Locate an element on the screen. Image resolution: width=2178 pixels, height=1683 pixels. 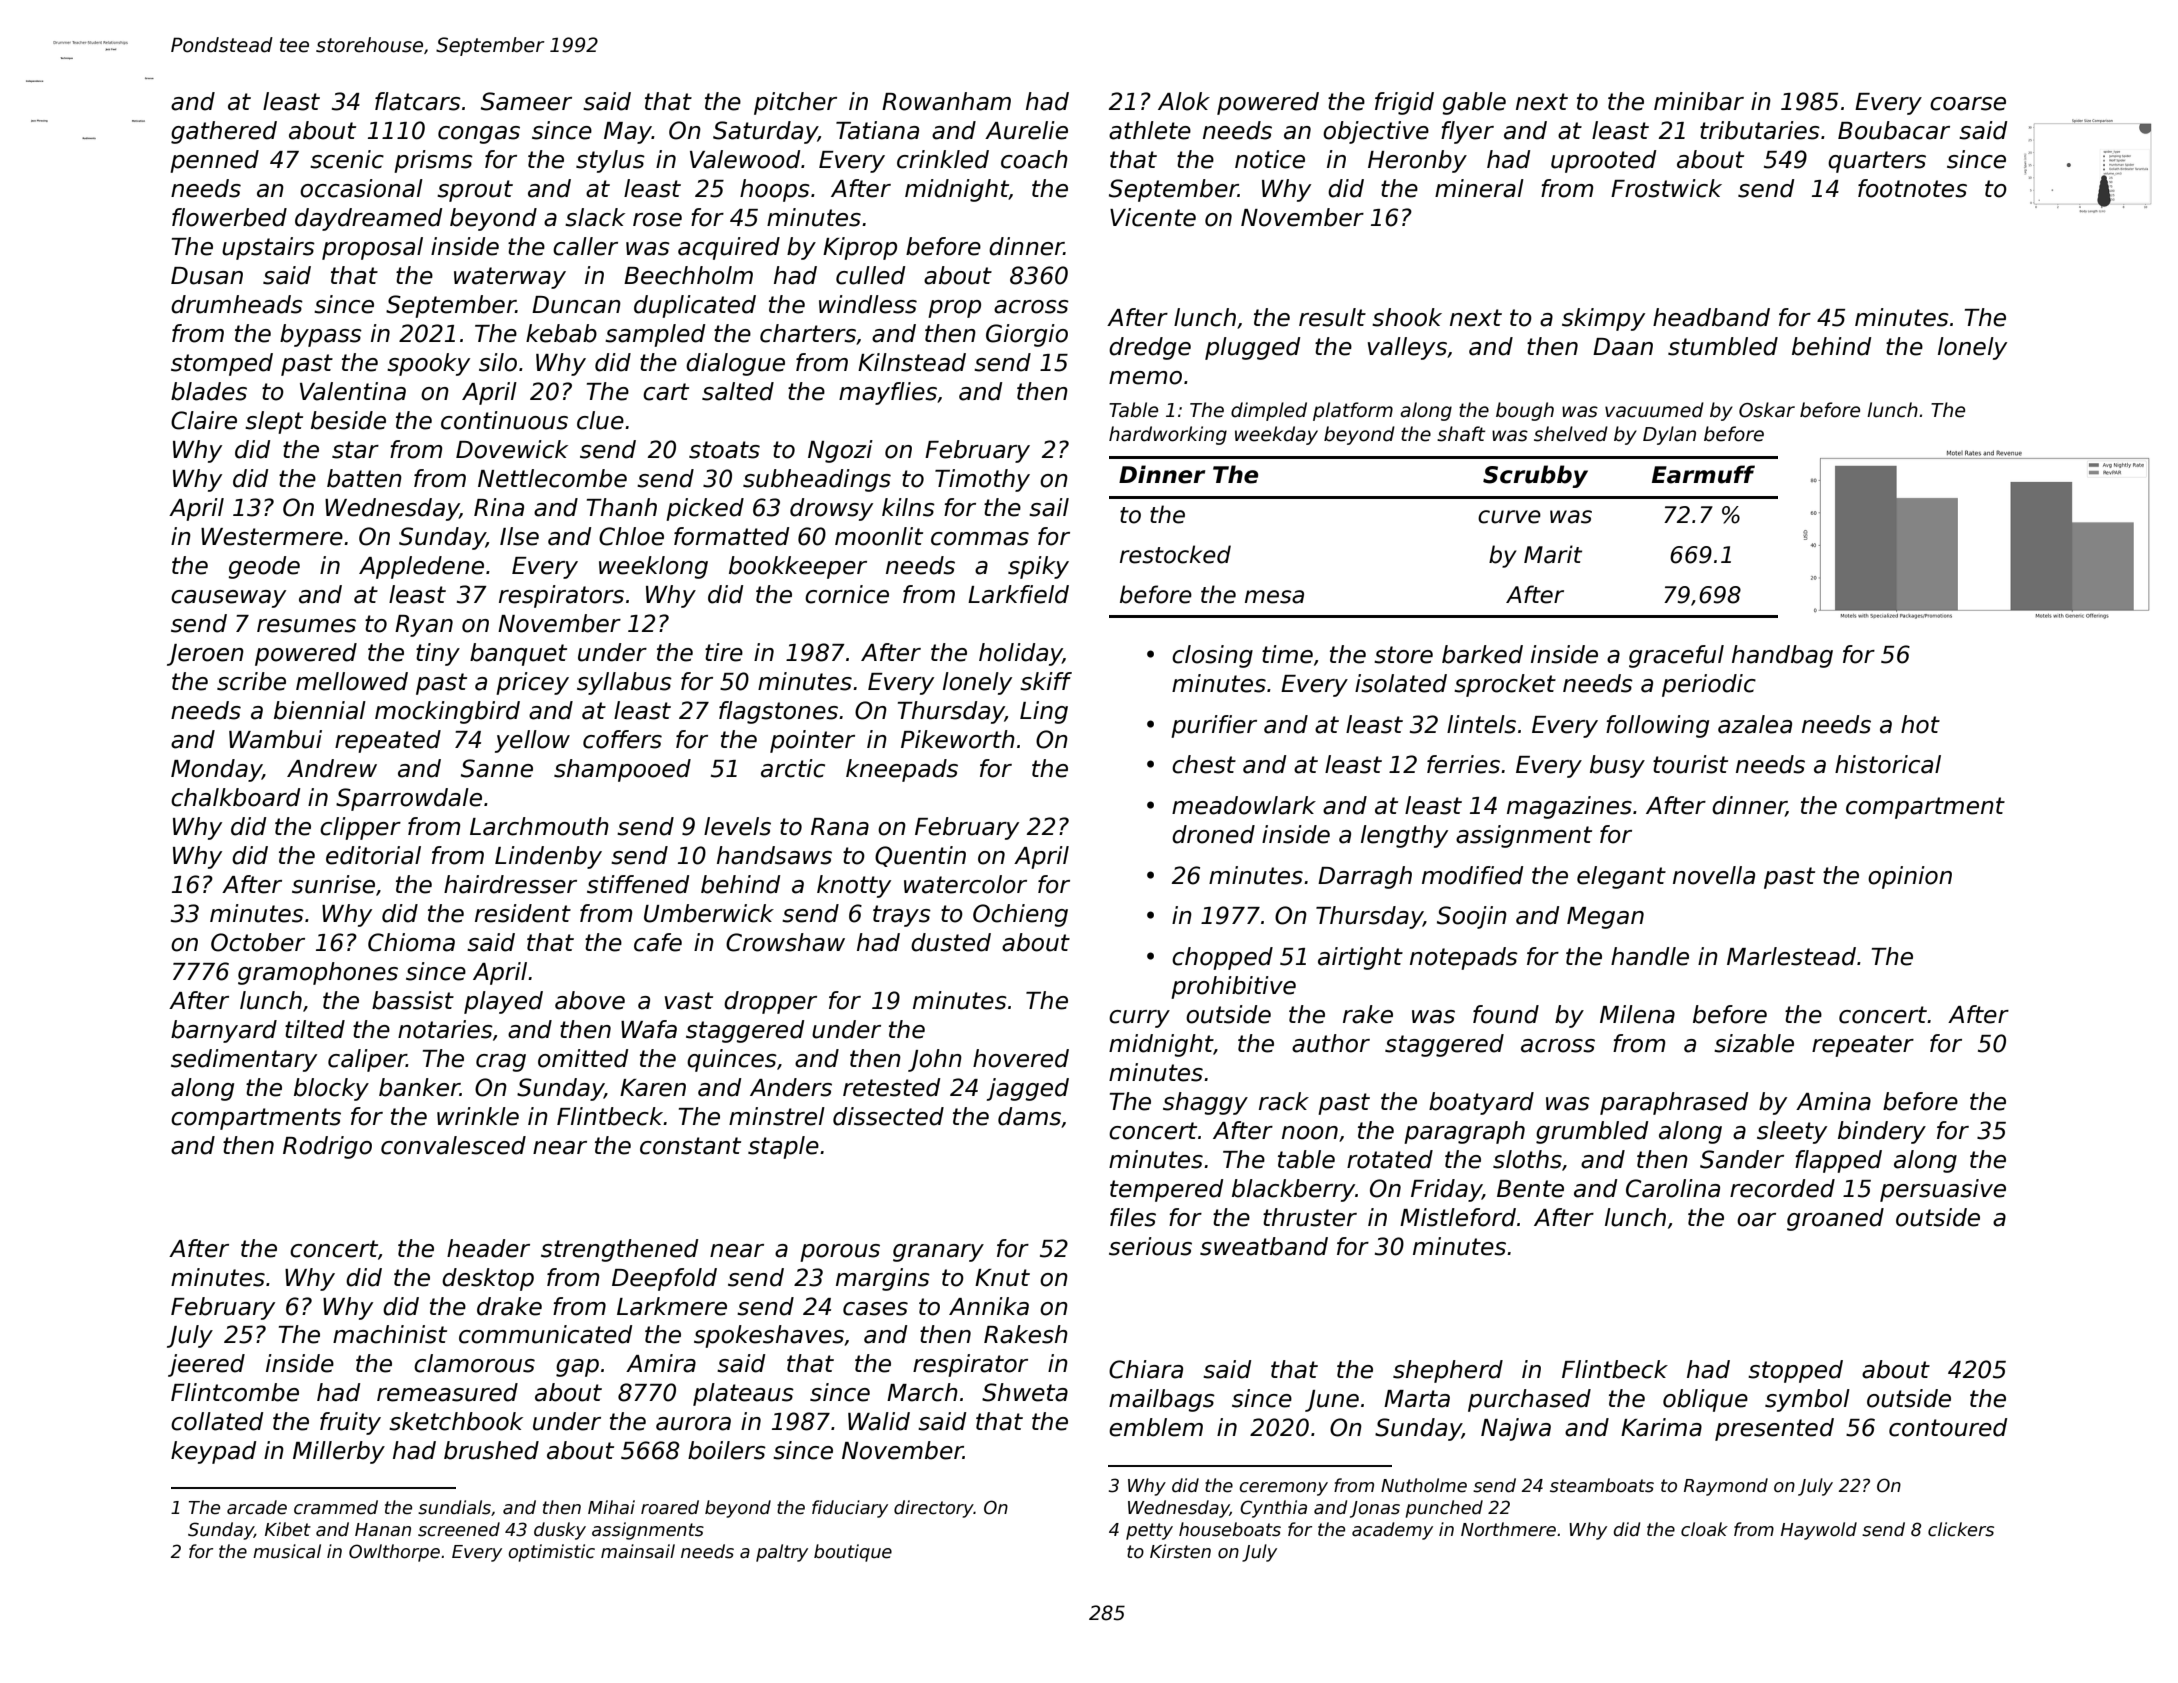
pitcher is located at coordinates (795, 103).
